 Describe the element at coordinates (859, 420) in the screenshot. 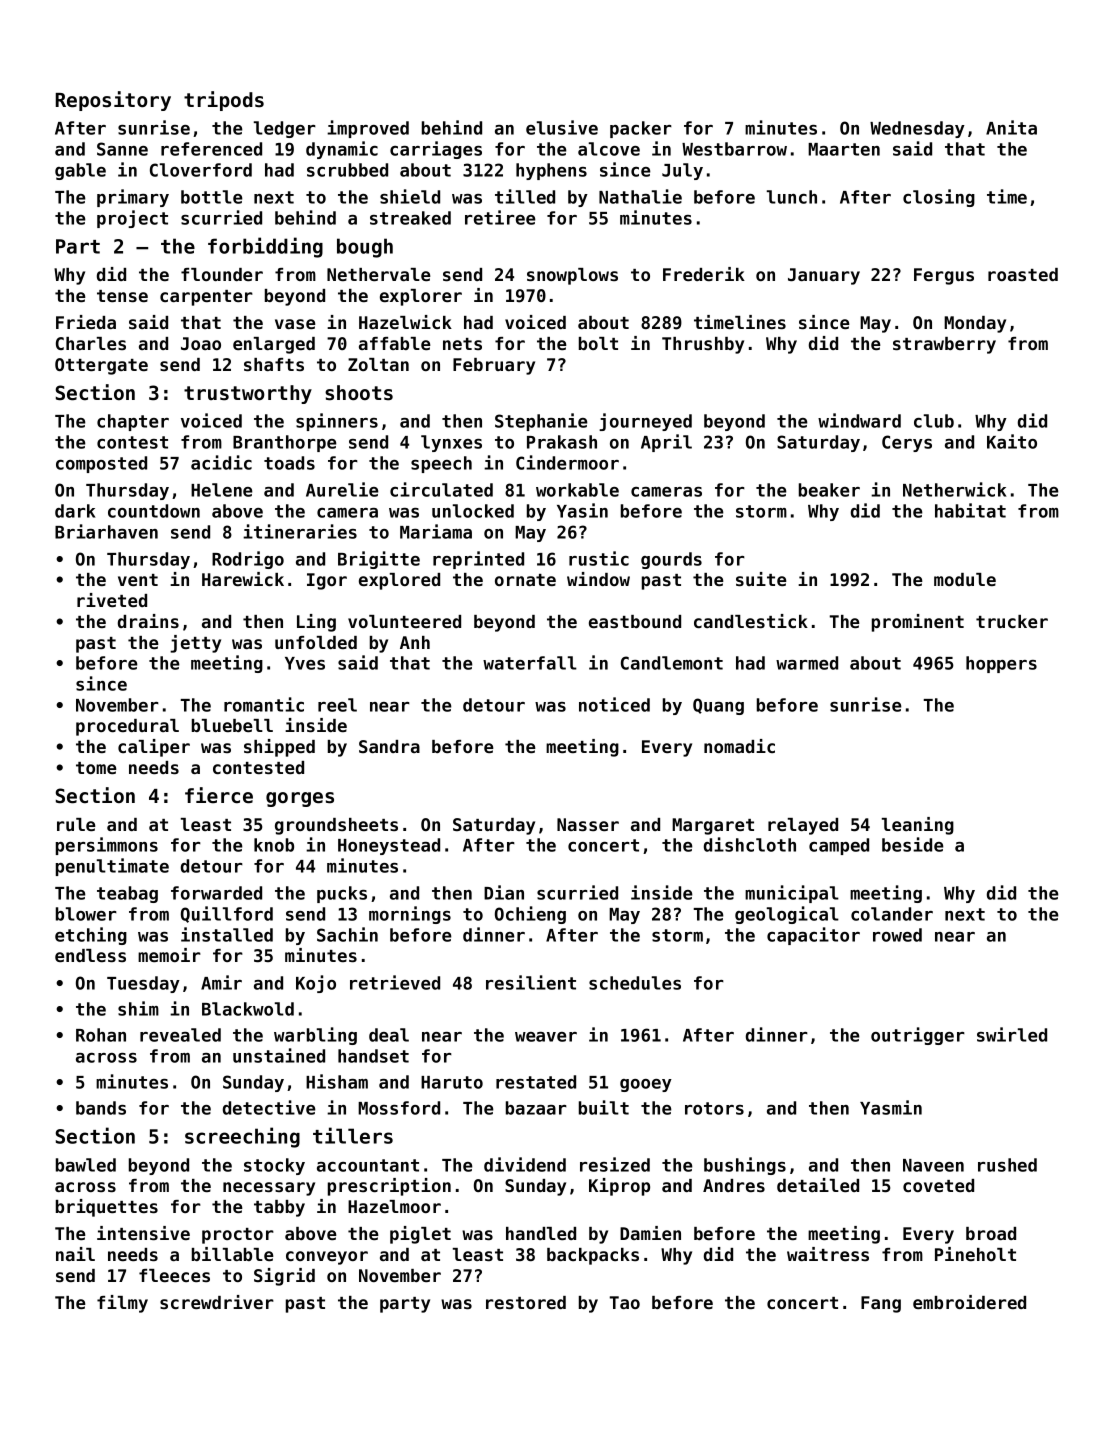

I see `windward` at that location.
